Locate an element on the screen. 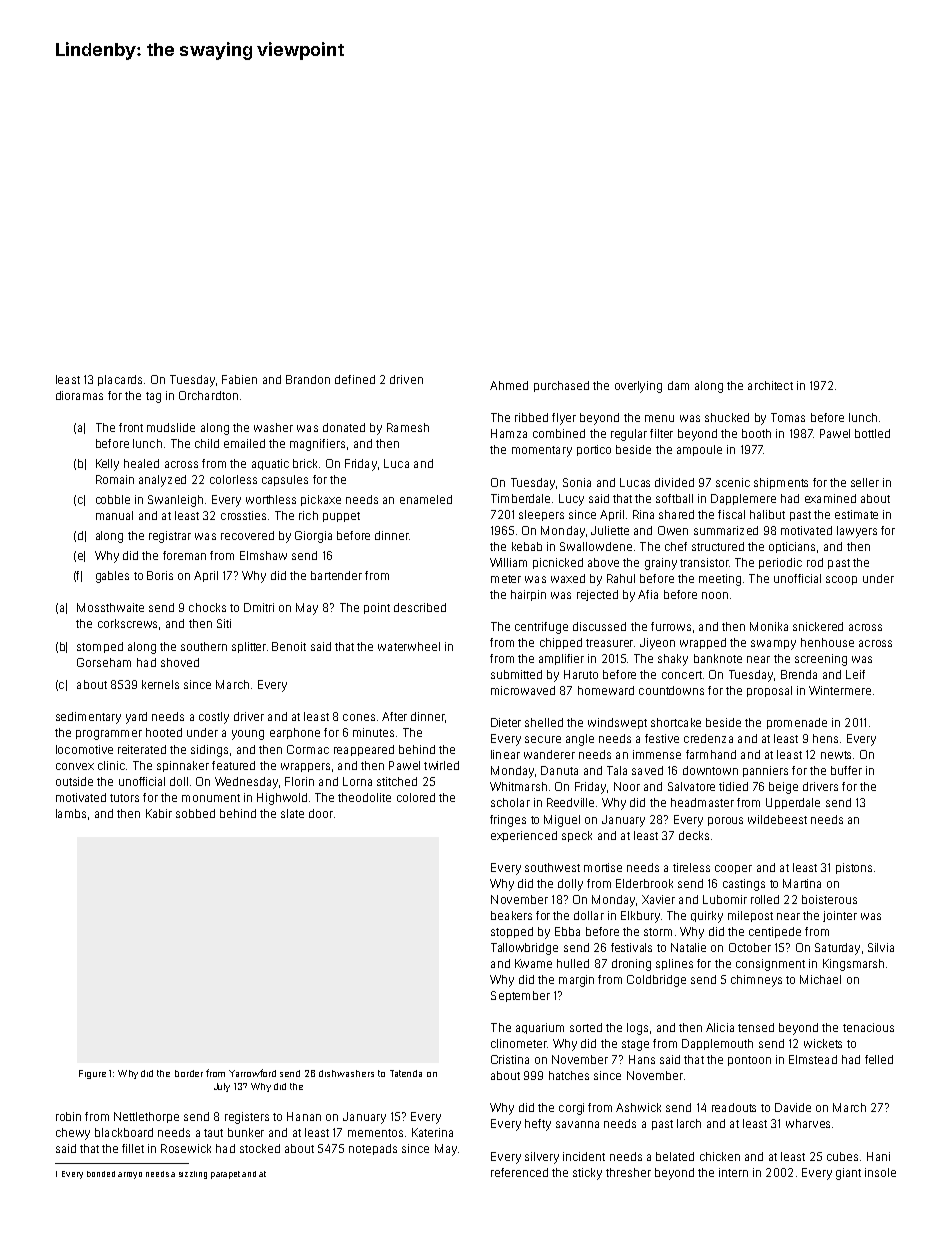 The width and height of the screenshot is (952, 1233). Kabir is located at coordinates (159, 813).
